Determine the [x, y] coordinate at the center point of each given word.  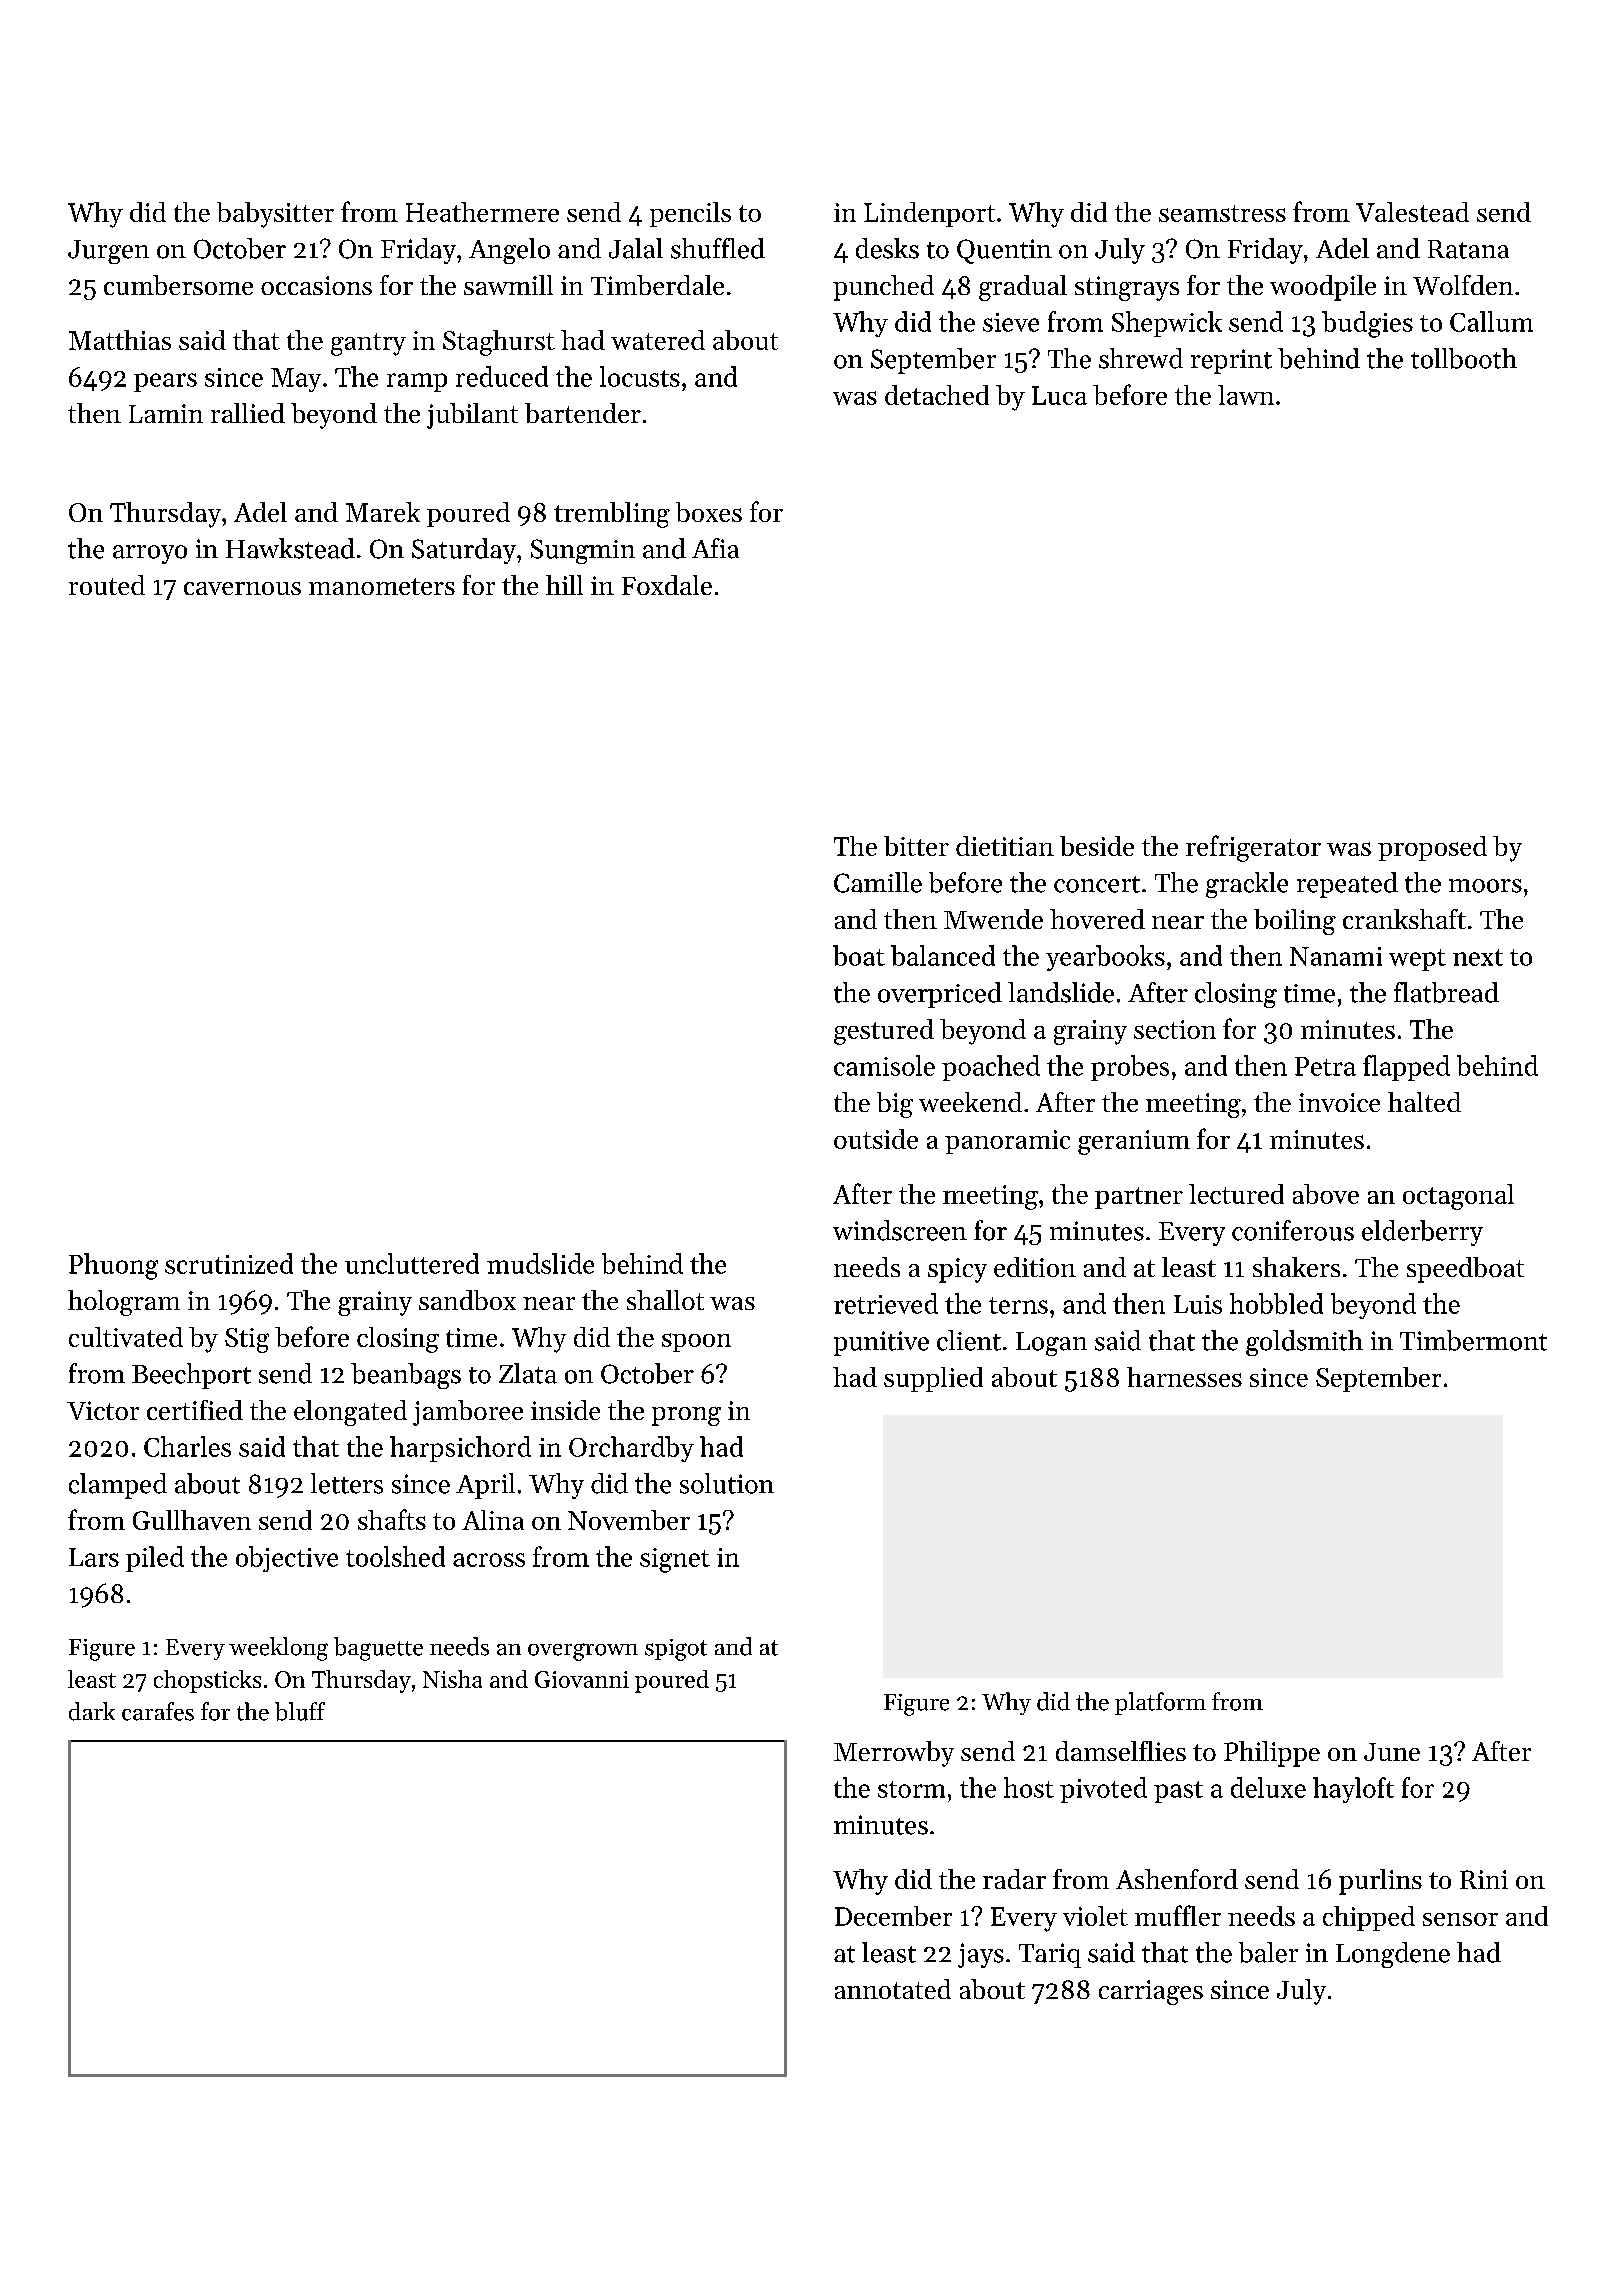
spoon [696, 1342]
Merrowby [894, 1754]
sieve [1011, 322]
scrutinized [229, 1263]
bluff [300, 1711]
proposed [1432, 848]
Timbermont [1473, 1340]
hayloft [1353, 1790]
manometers [382, 586]
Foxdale [667, 585]
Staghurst [499, 343]
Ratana [1468, 249]
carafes [158, 1711]
